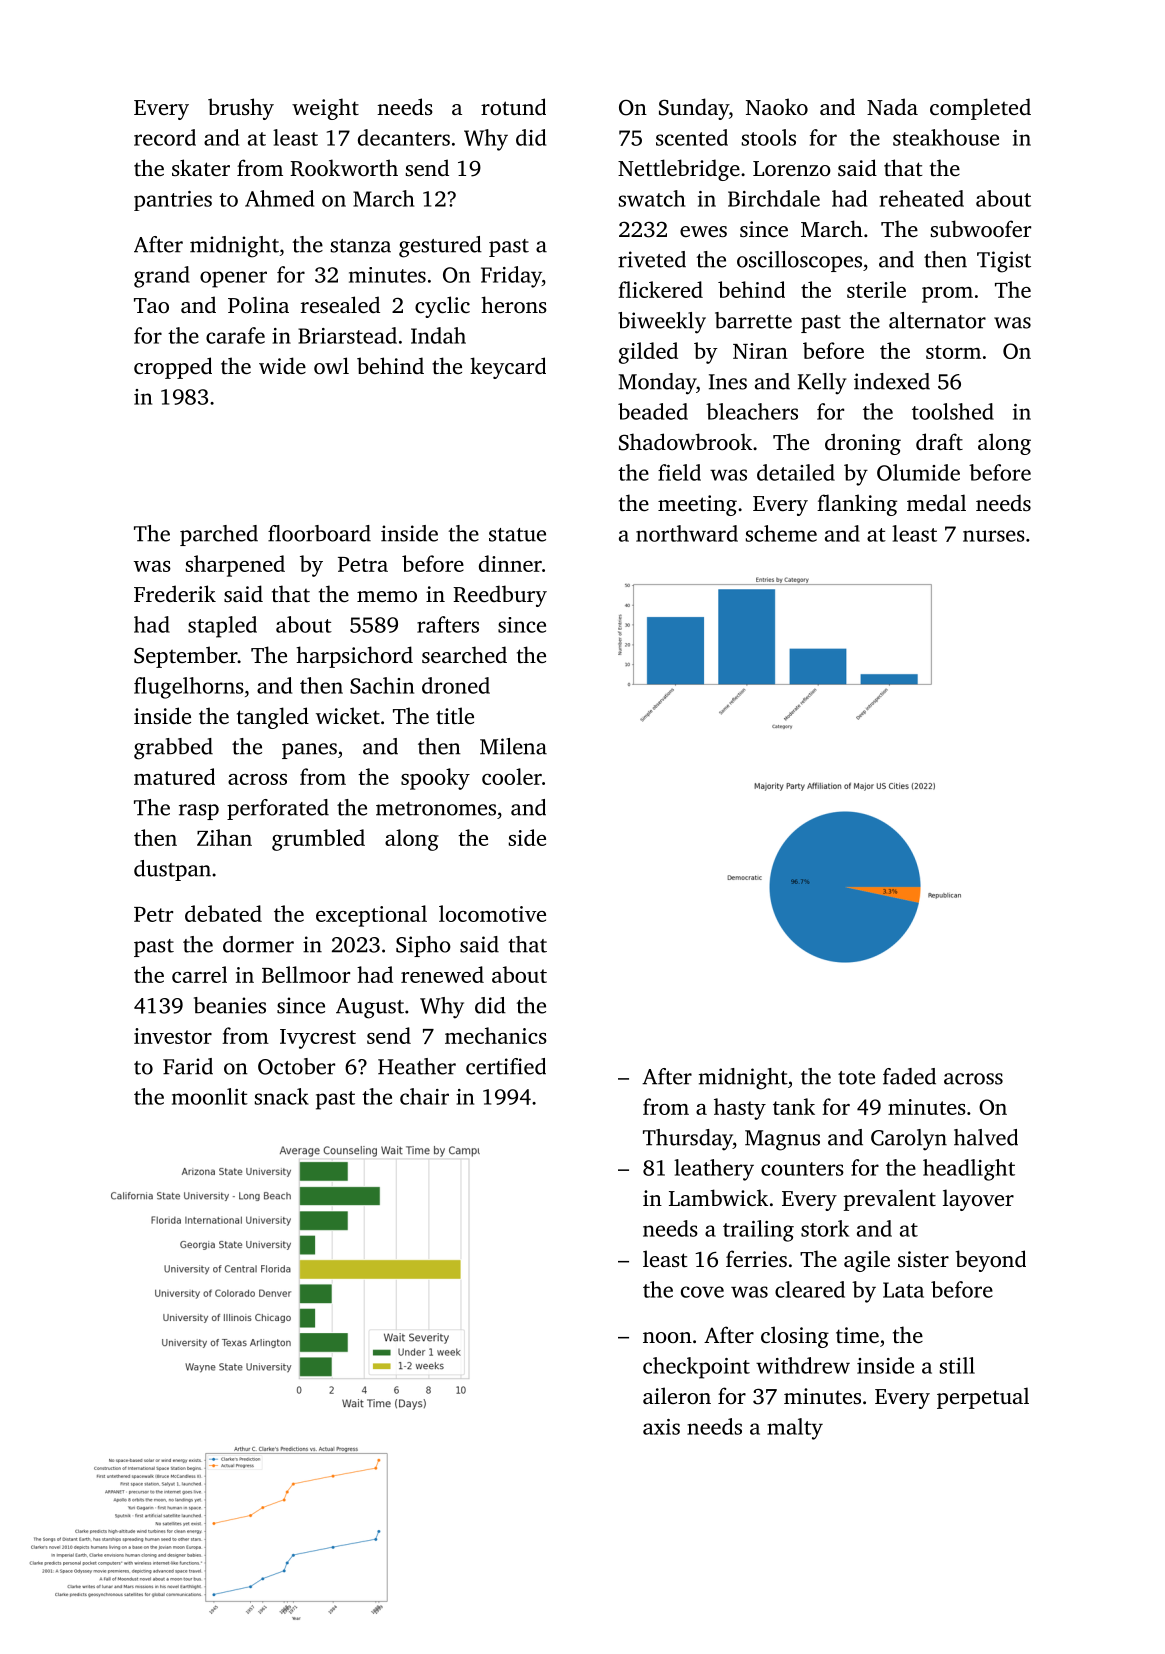 Image resolution: width=1165 pixels, height=1654 pixels. Describe the element at coordinates (496, 1035) in the screenshot. I see `mechanics` at that location.
